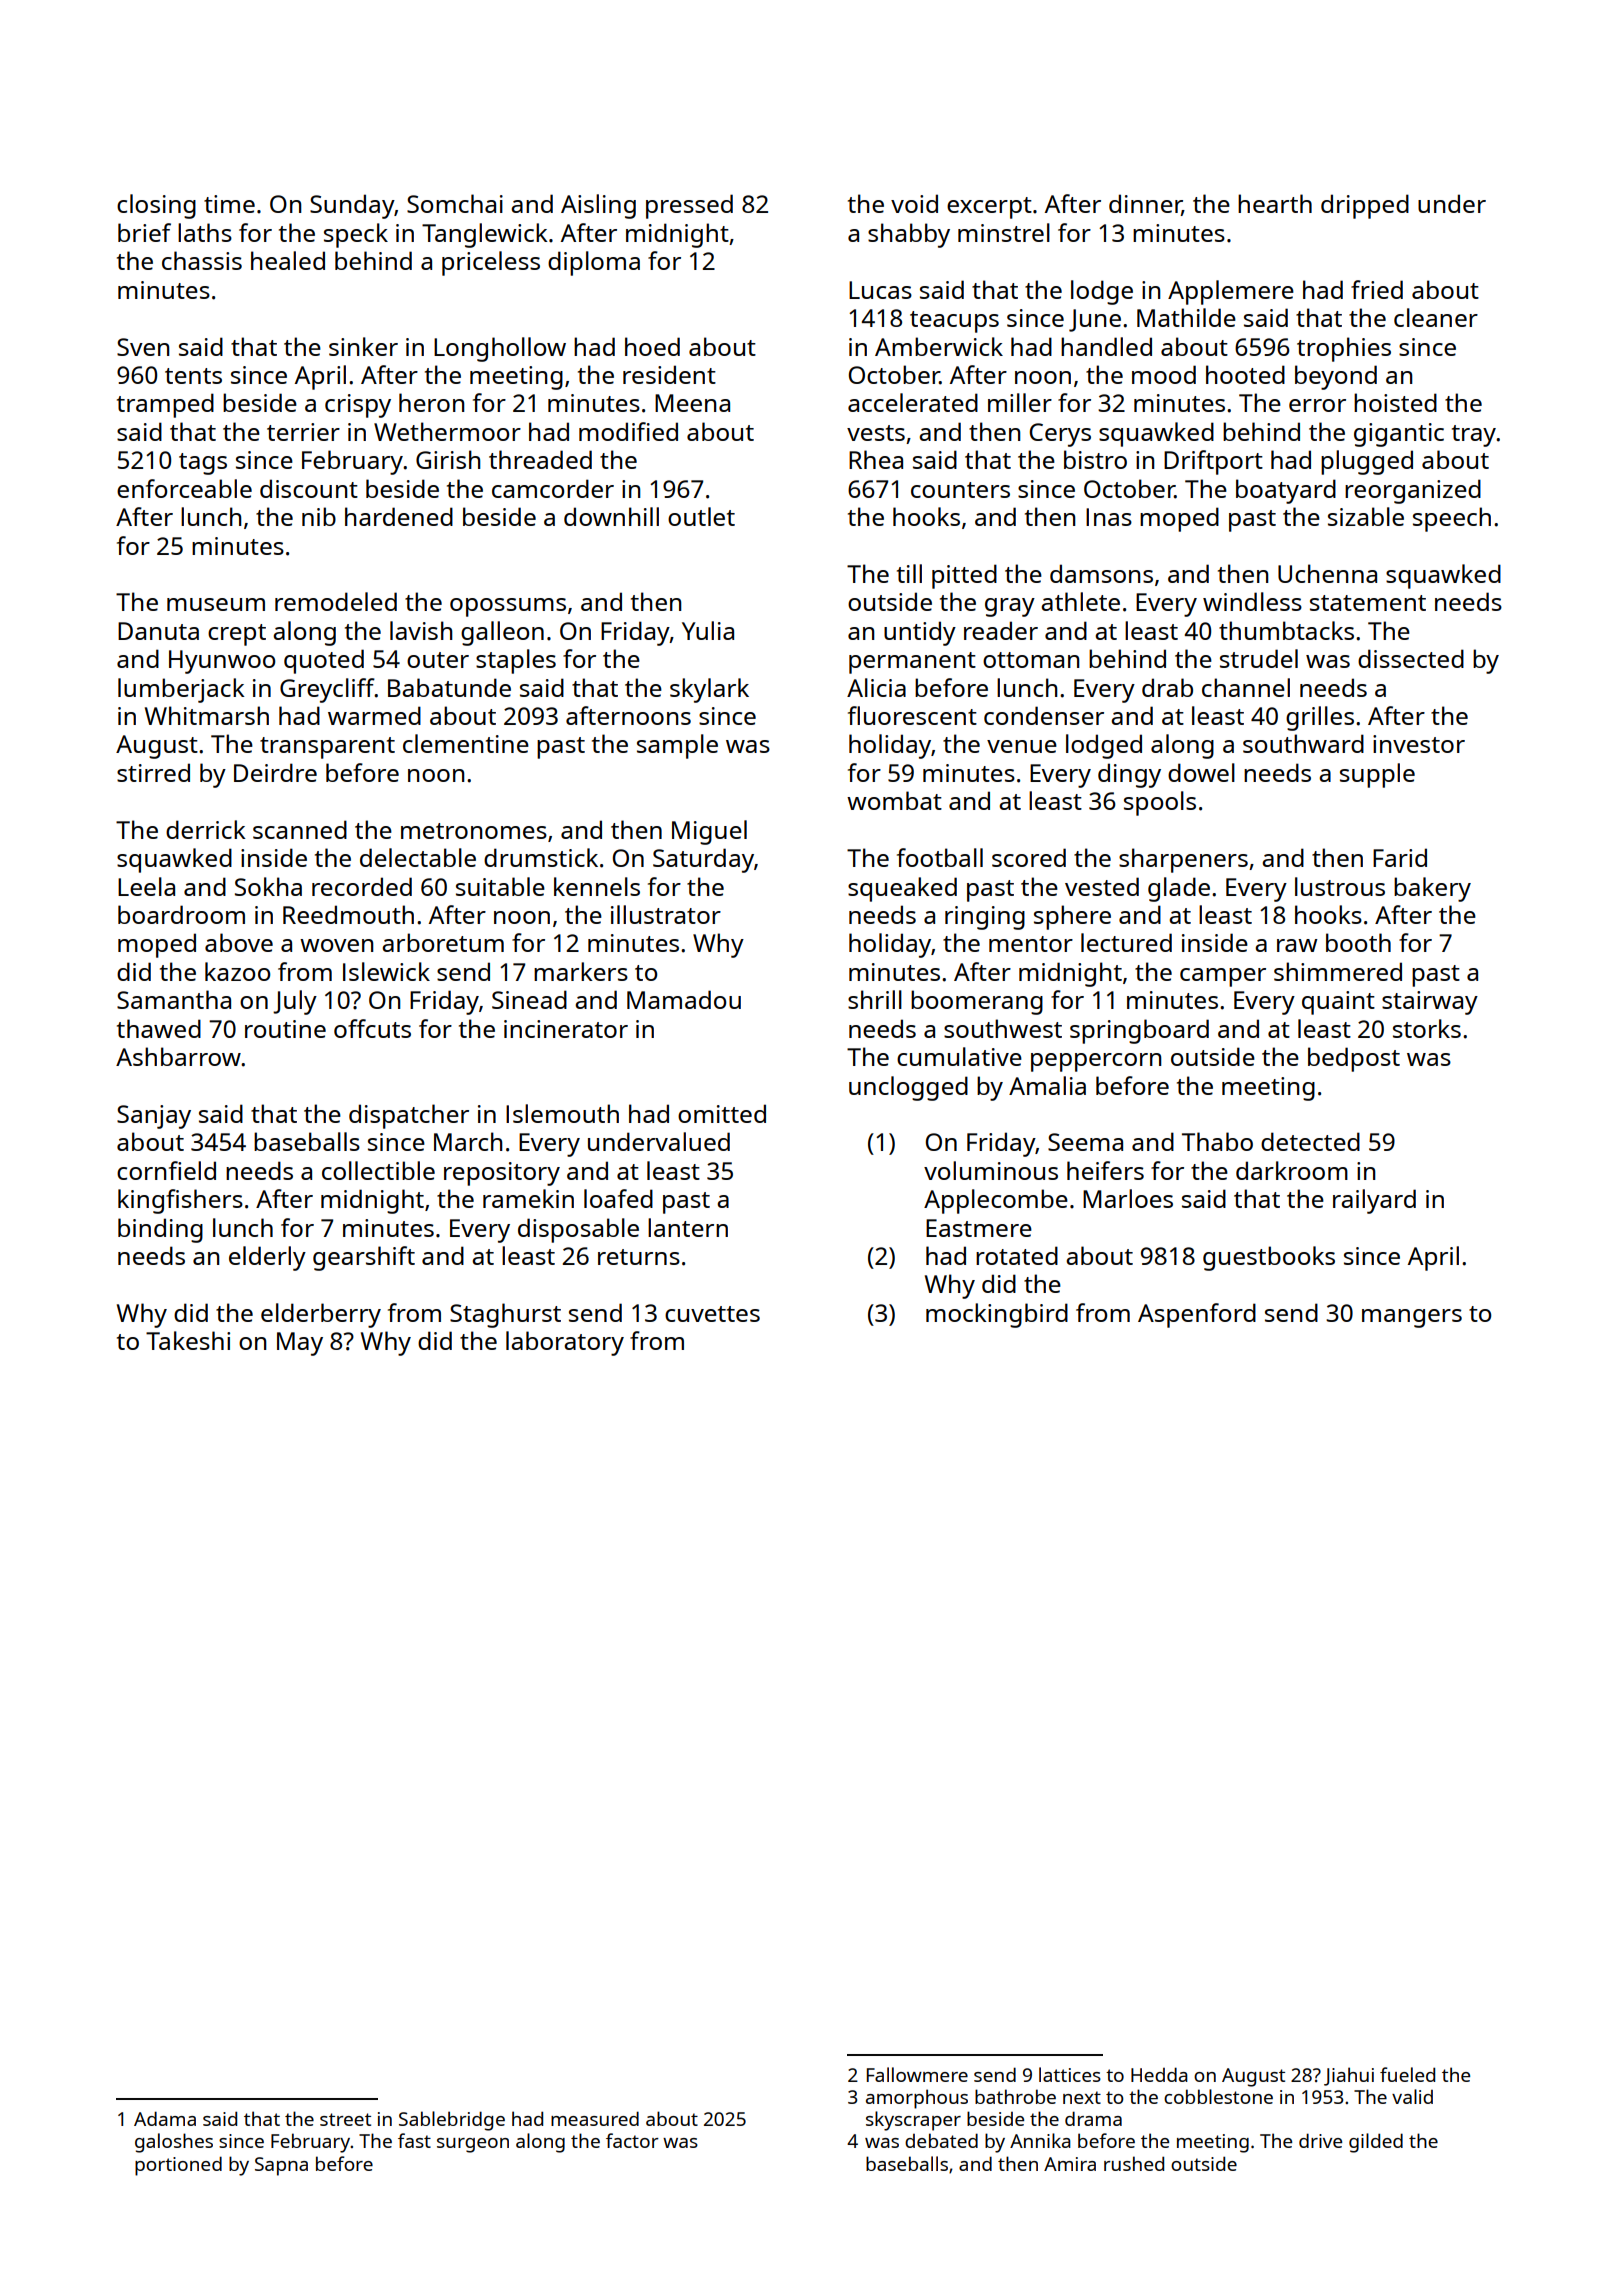 Image resolution: width=1620 pixels, height=2292 pixels. I want to click on healed, so click(288, 260).
